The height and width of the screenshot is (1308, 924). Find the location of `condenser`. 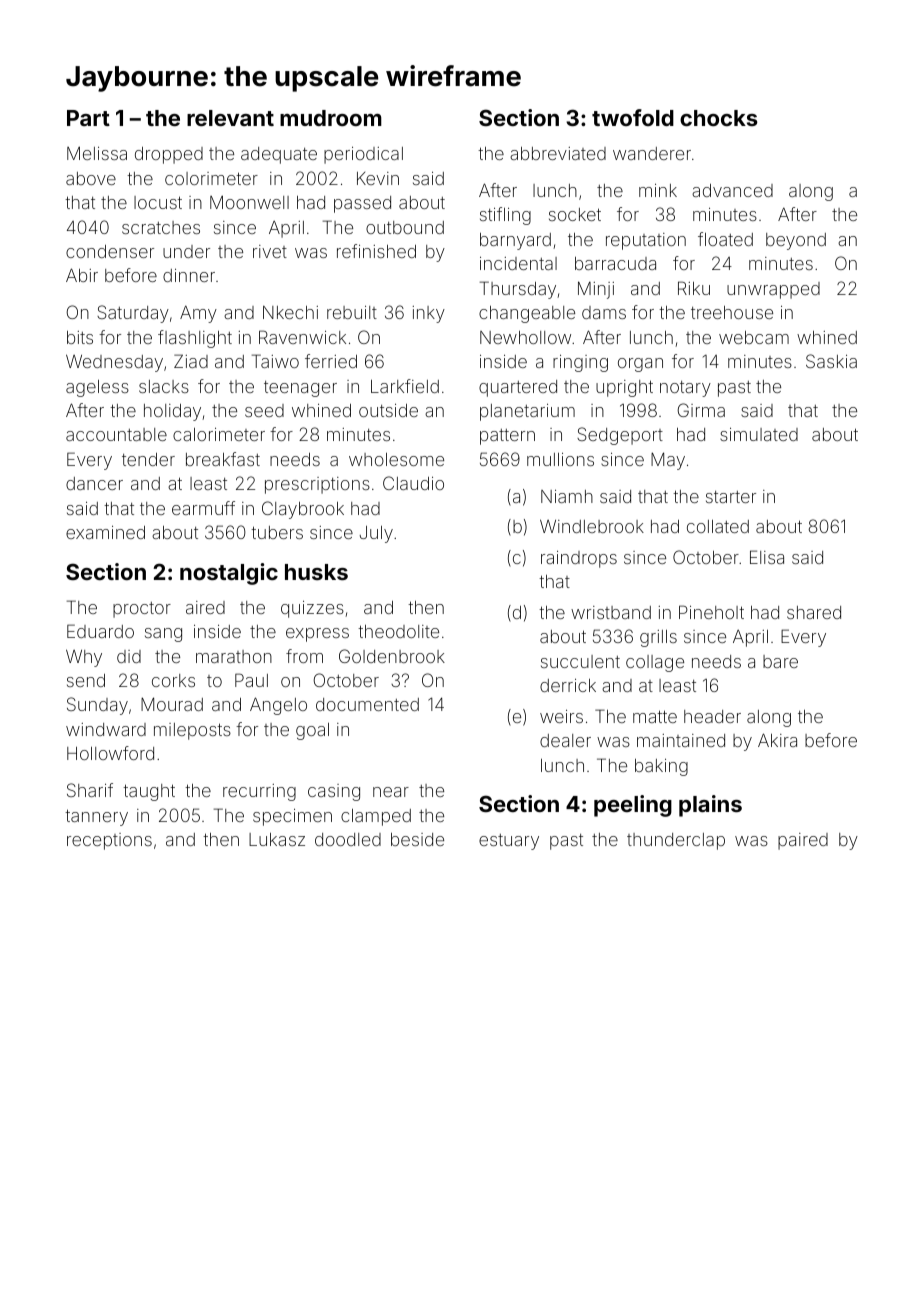

condenser is located at coordinates (110, 251).
